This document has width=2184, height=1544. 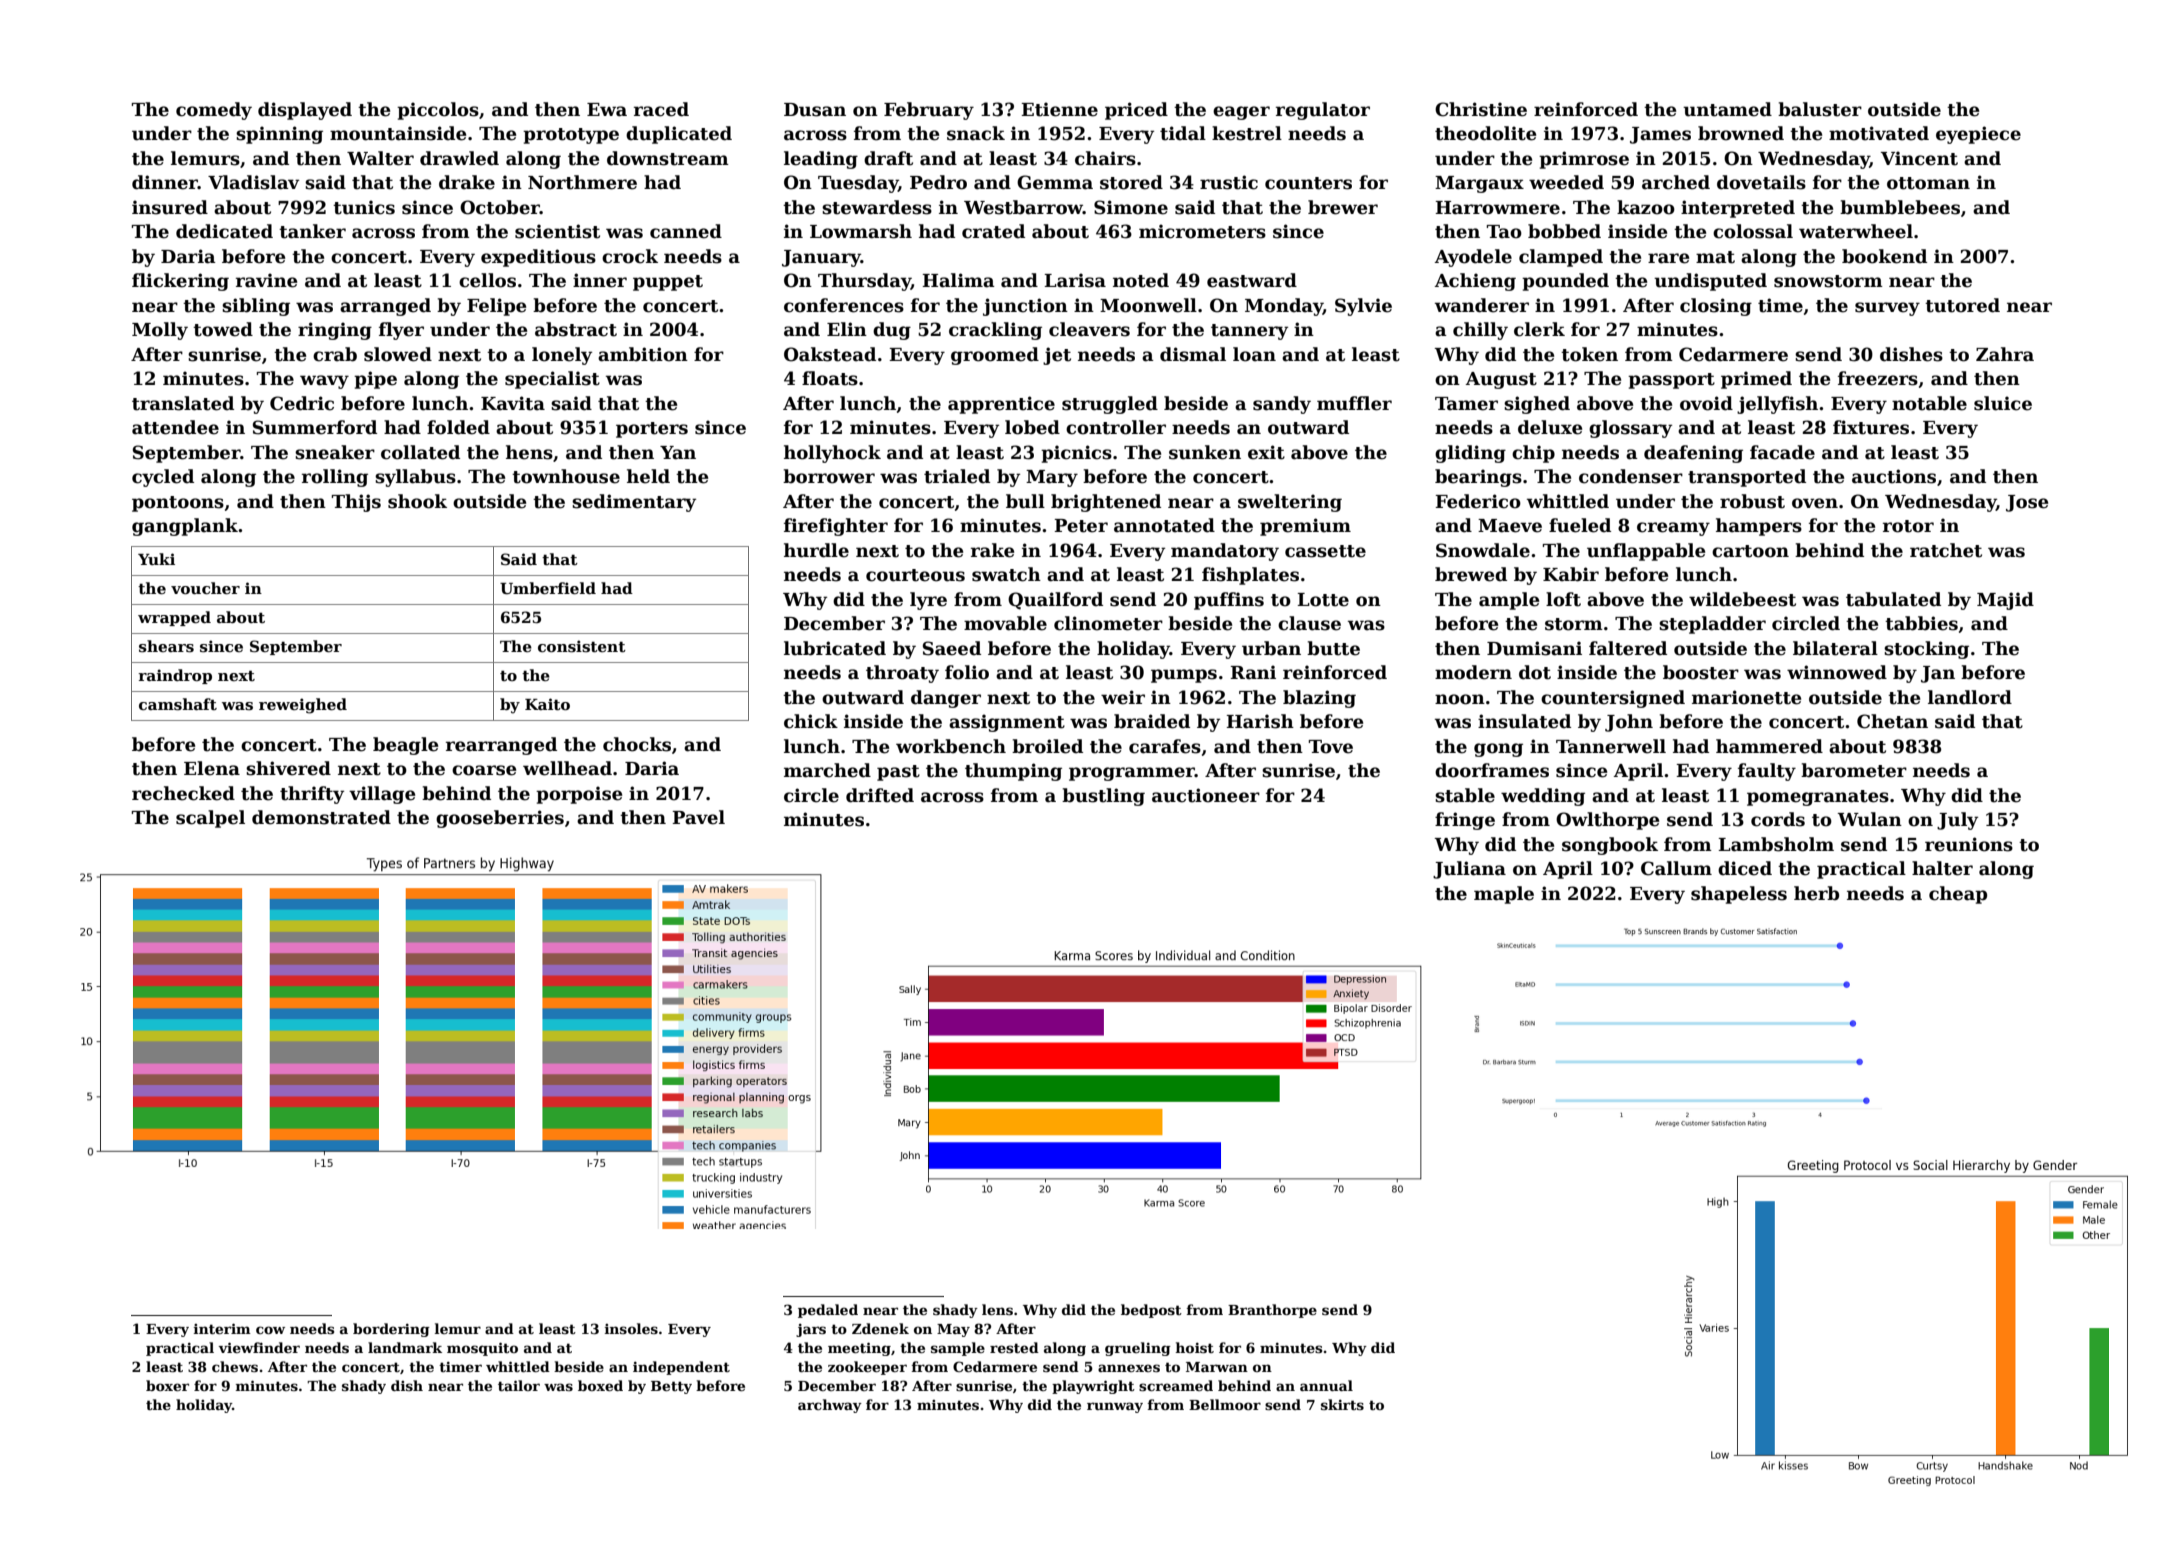 I want to click on gooseberries, so click(x=500, y=819).
